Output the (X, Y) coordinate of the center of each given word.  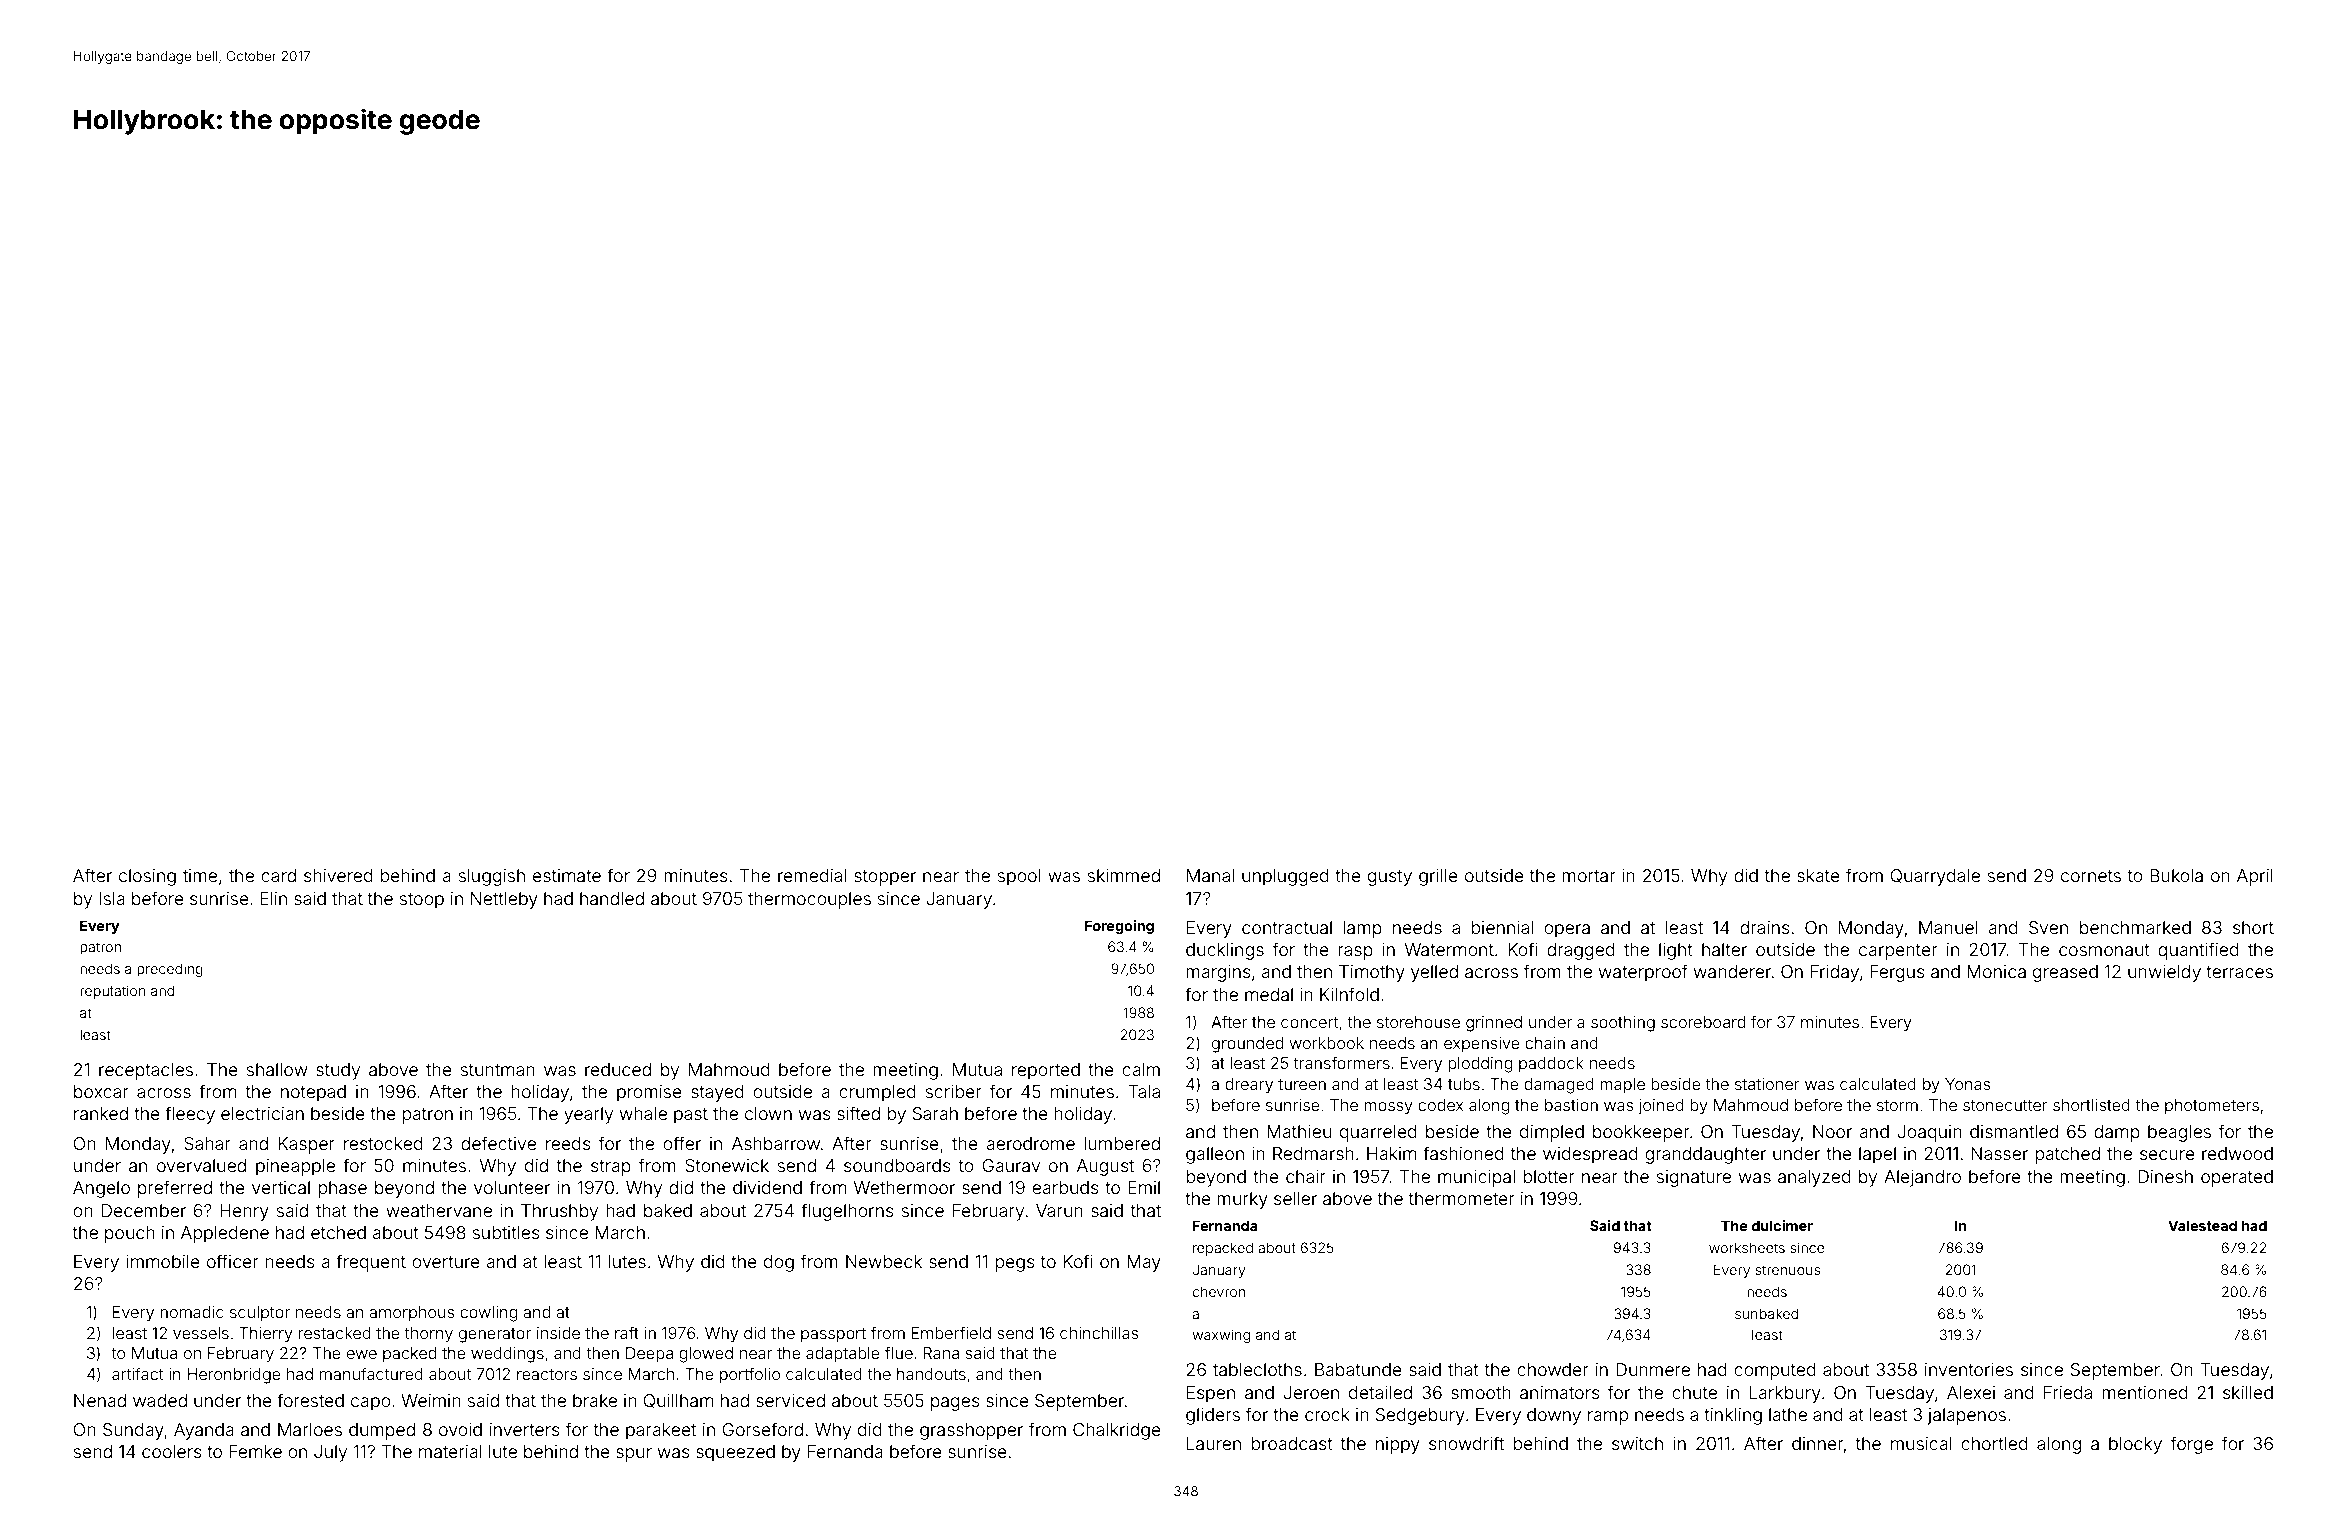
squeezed (735, 1453)
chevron (1218, 1291)
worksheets (1747, 1247)
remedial (812, 875)
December (144, 1210)
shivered (338, 875)
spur (634, 1455)
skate (1818, 875)
